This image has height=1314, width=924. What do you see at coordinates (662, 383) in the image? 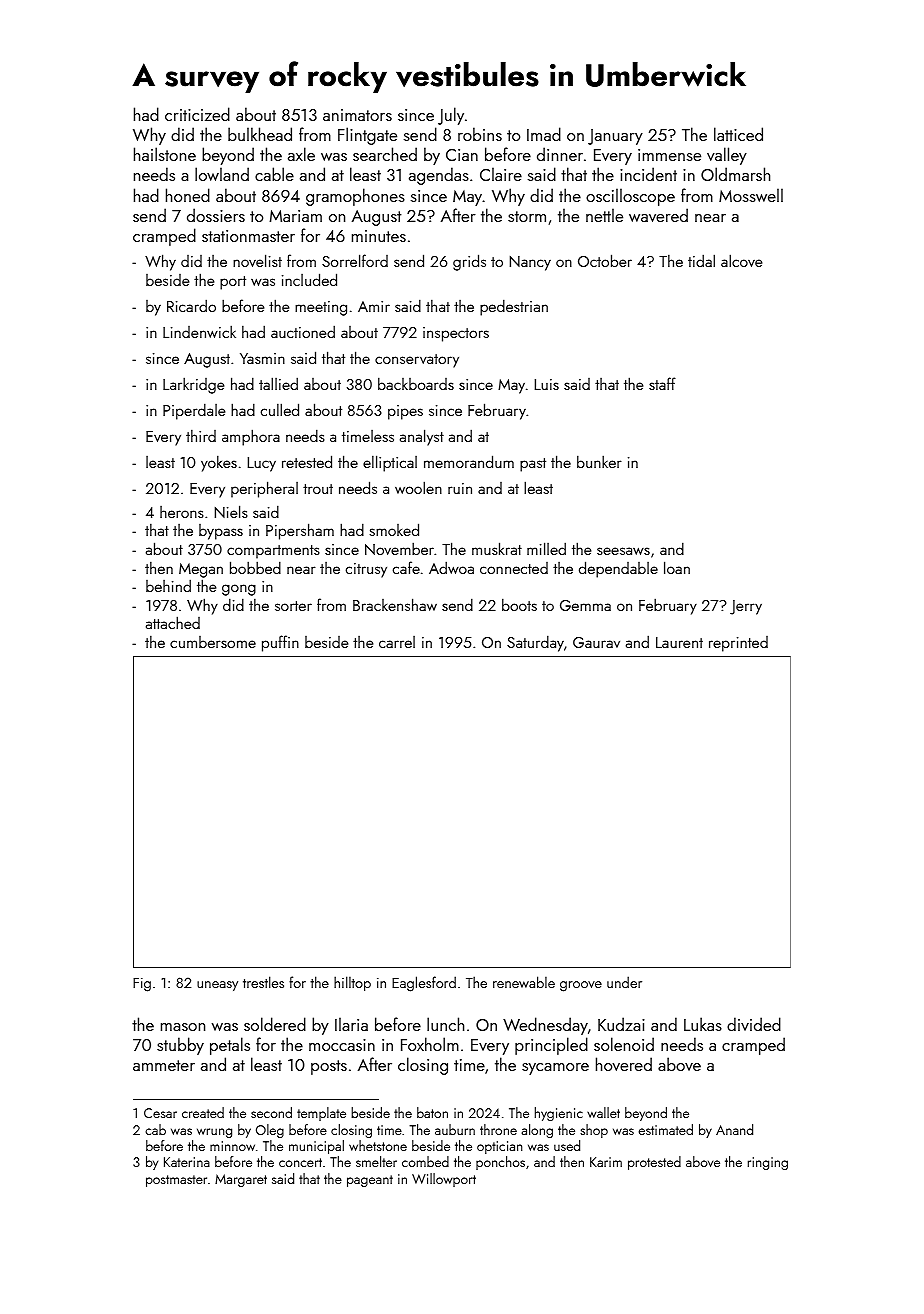
I see `staff` at bounding box center [662, 383].
